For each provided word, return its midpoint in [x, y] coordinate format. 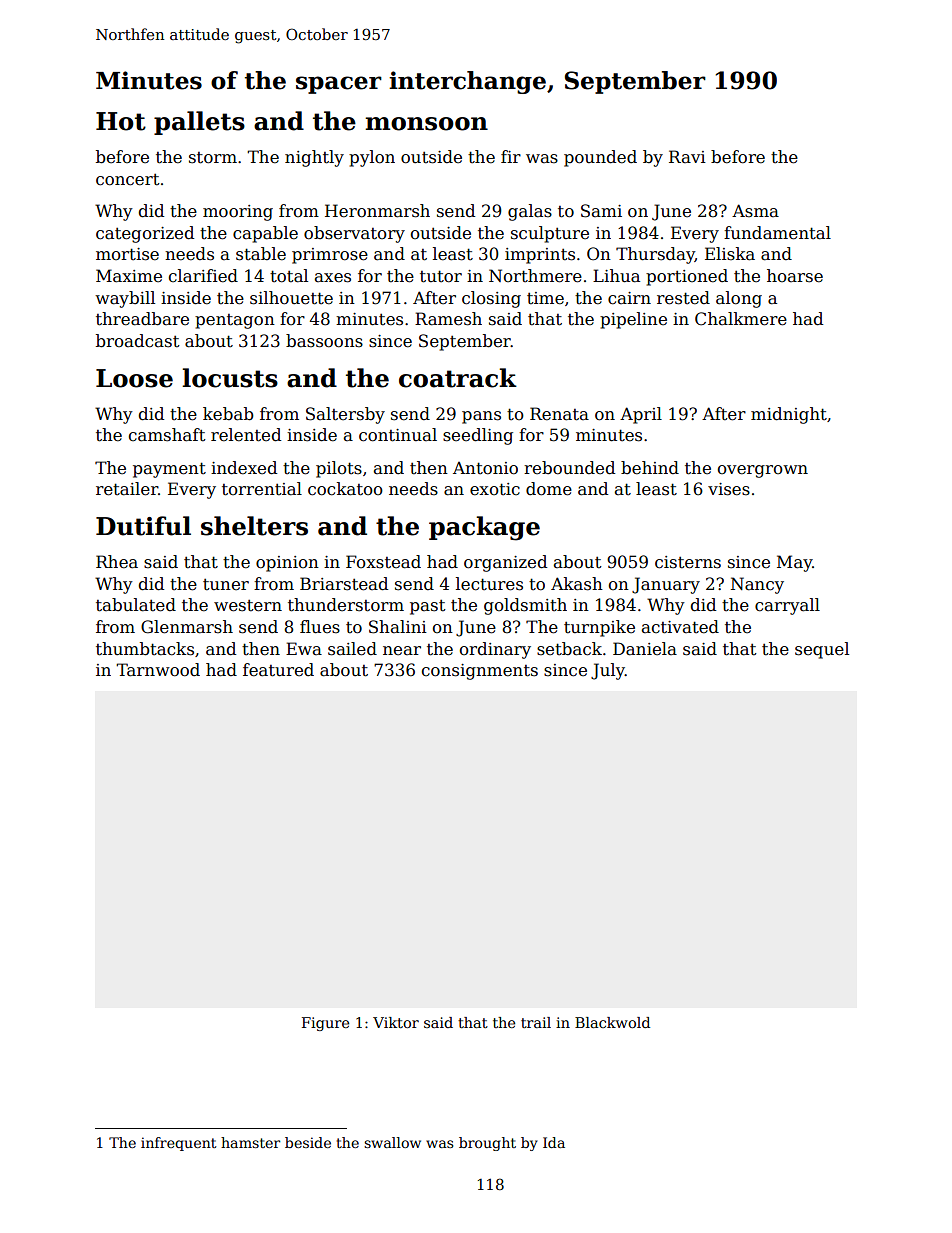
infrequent [178, 1144]
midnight [789, 415]
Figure [325, 1024]
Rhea [117, 562]
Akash [577, 584]
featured [278, 670]
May [794, 563]
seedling [478, 436]
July [608, 671]
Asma [755, 211]
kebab [228, 414]
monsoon [426, 124]
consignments [480, 672]
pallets [199, 123]
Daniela [645, 649]
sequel [822, 650]
